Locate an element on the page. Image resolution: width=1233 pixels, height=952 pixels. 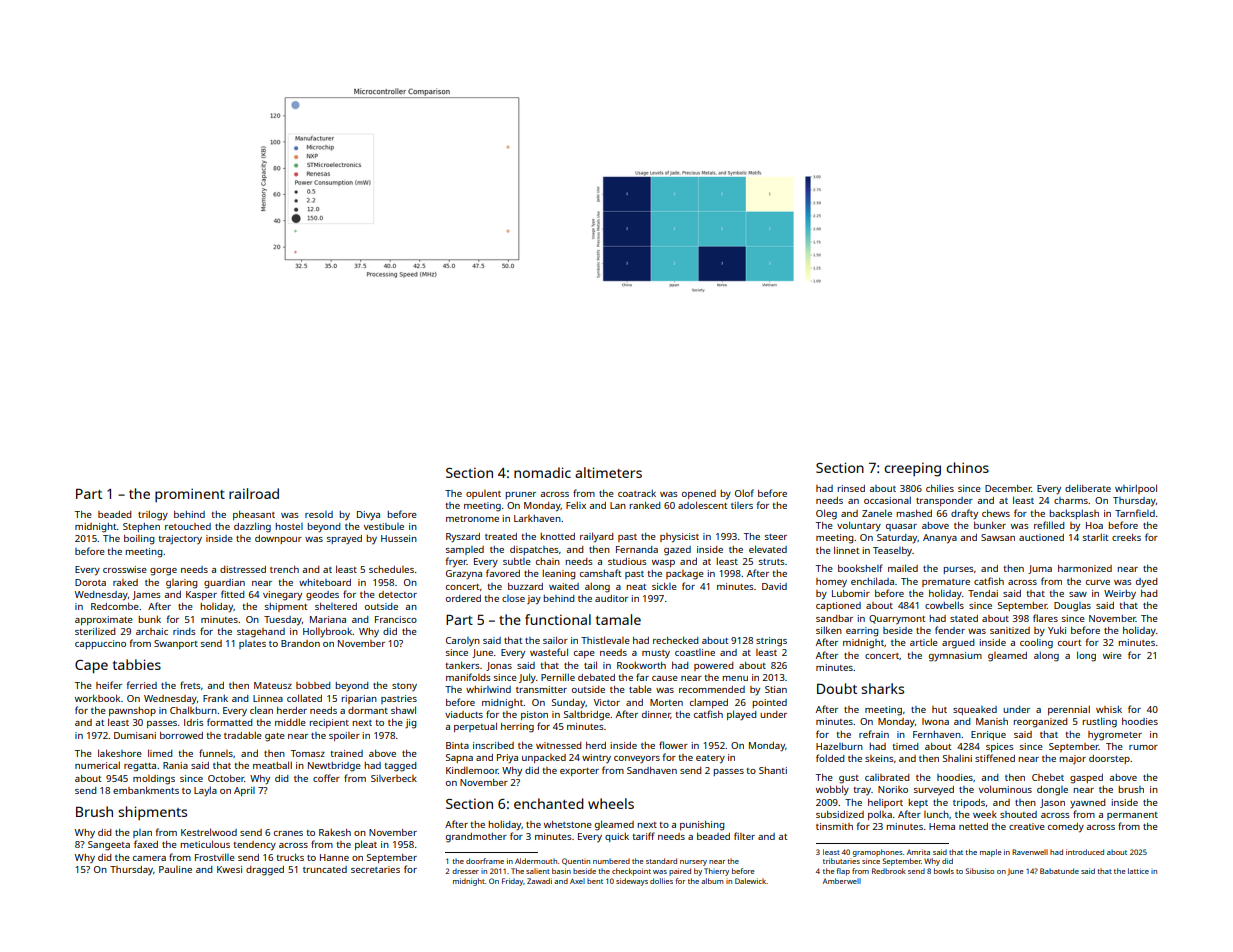
wobbly is located at coordinates (832, 790).
